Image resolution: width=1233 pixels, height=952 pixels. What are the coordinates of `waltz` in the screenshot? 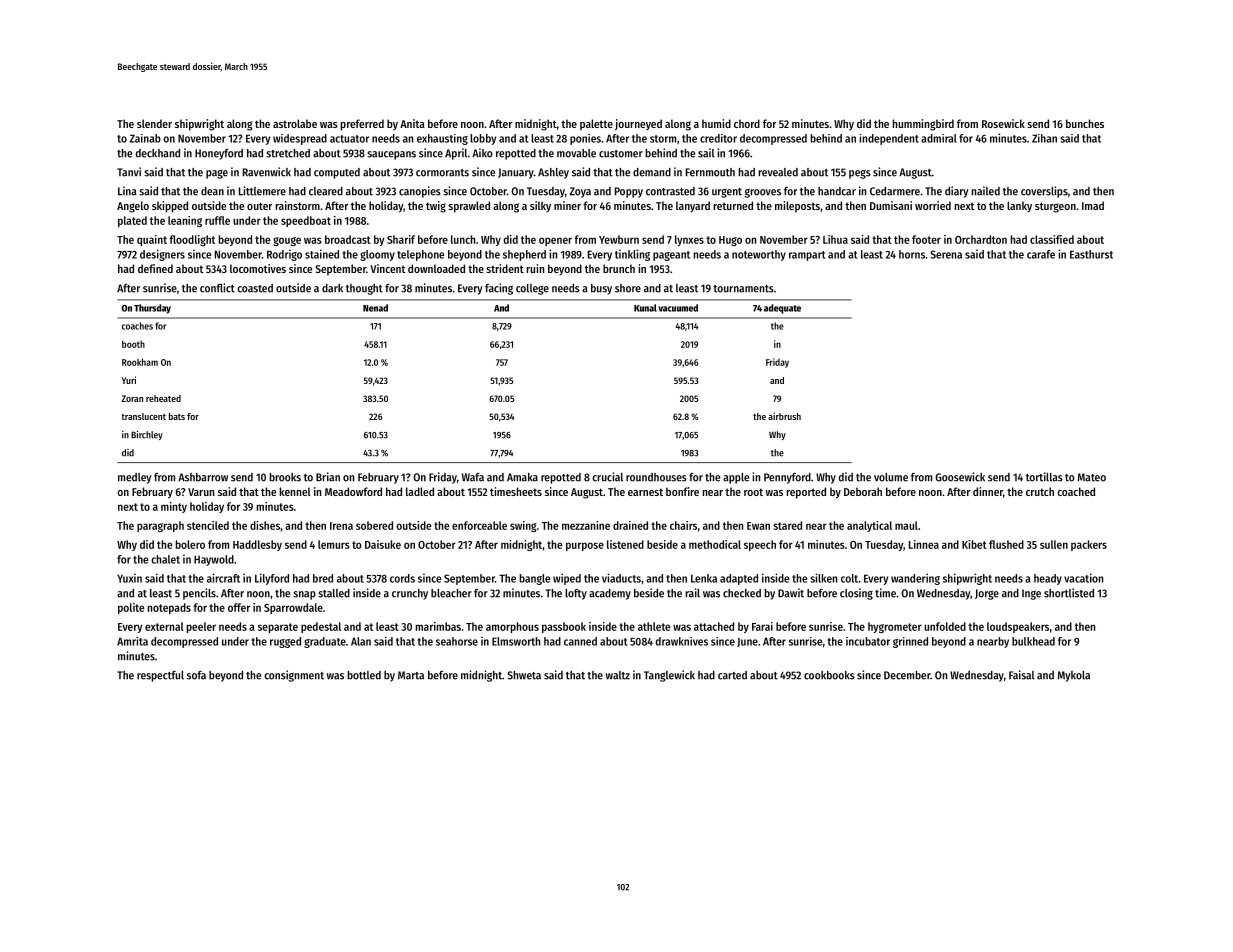 It's located at (618, 675).
